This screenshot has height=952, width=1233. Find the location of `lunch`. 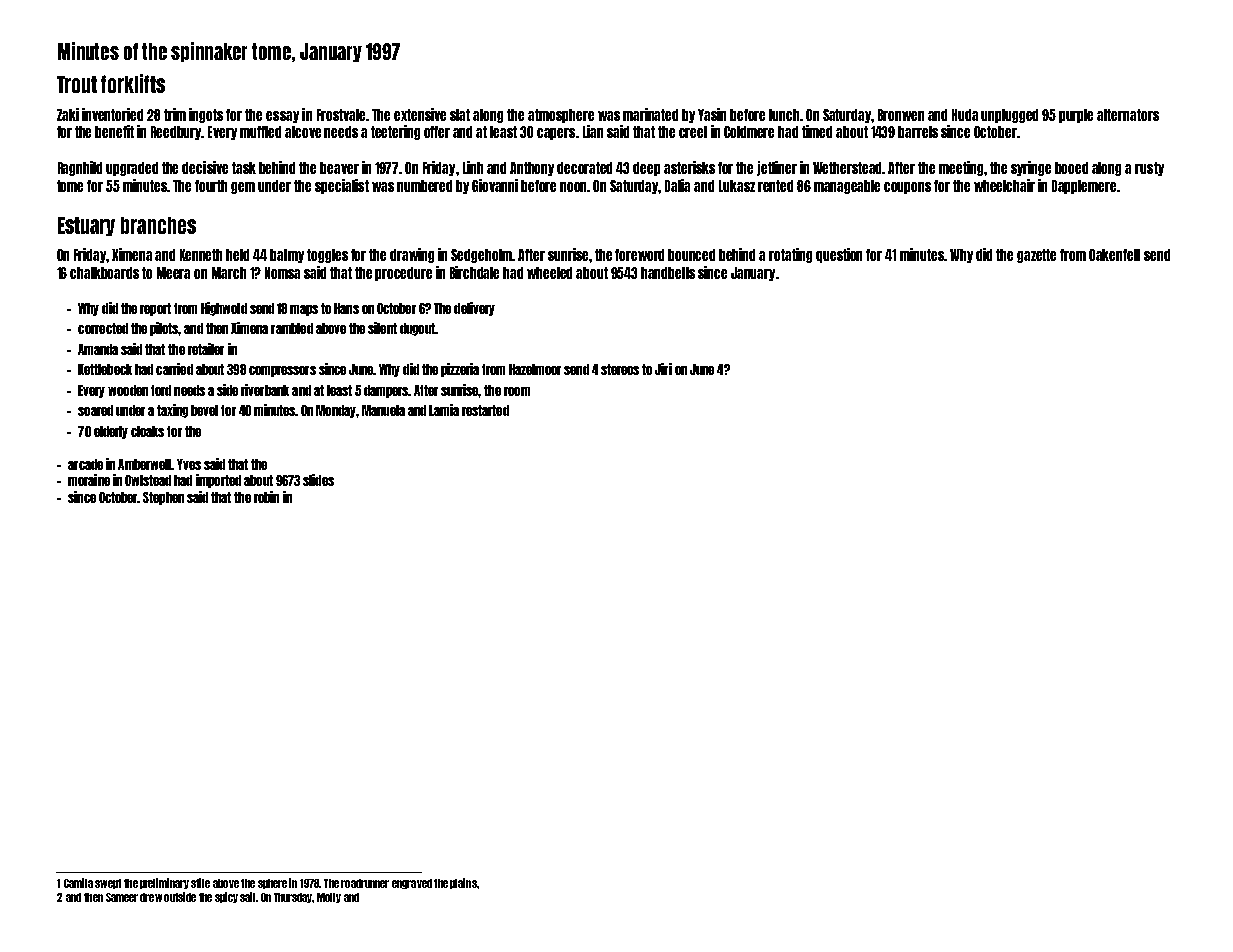

lunch is located at coordinates (784, 115).
